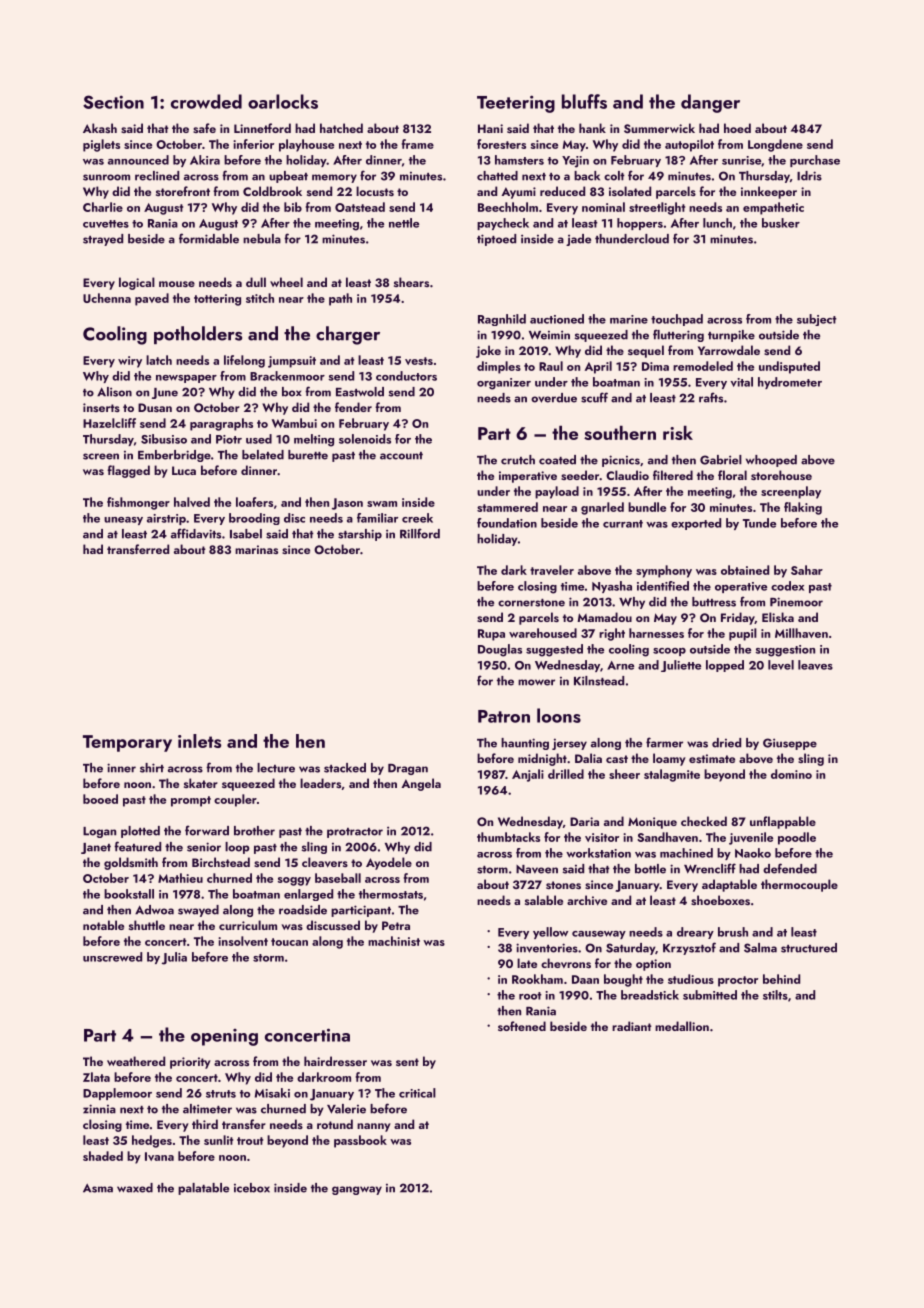 The width and height of the image is (924, 1308). I want to click on Dapplemoor, so click(117, 1094).
